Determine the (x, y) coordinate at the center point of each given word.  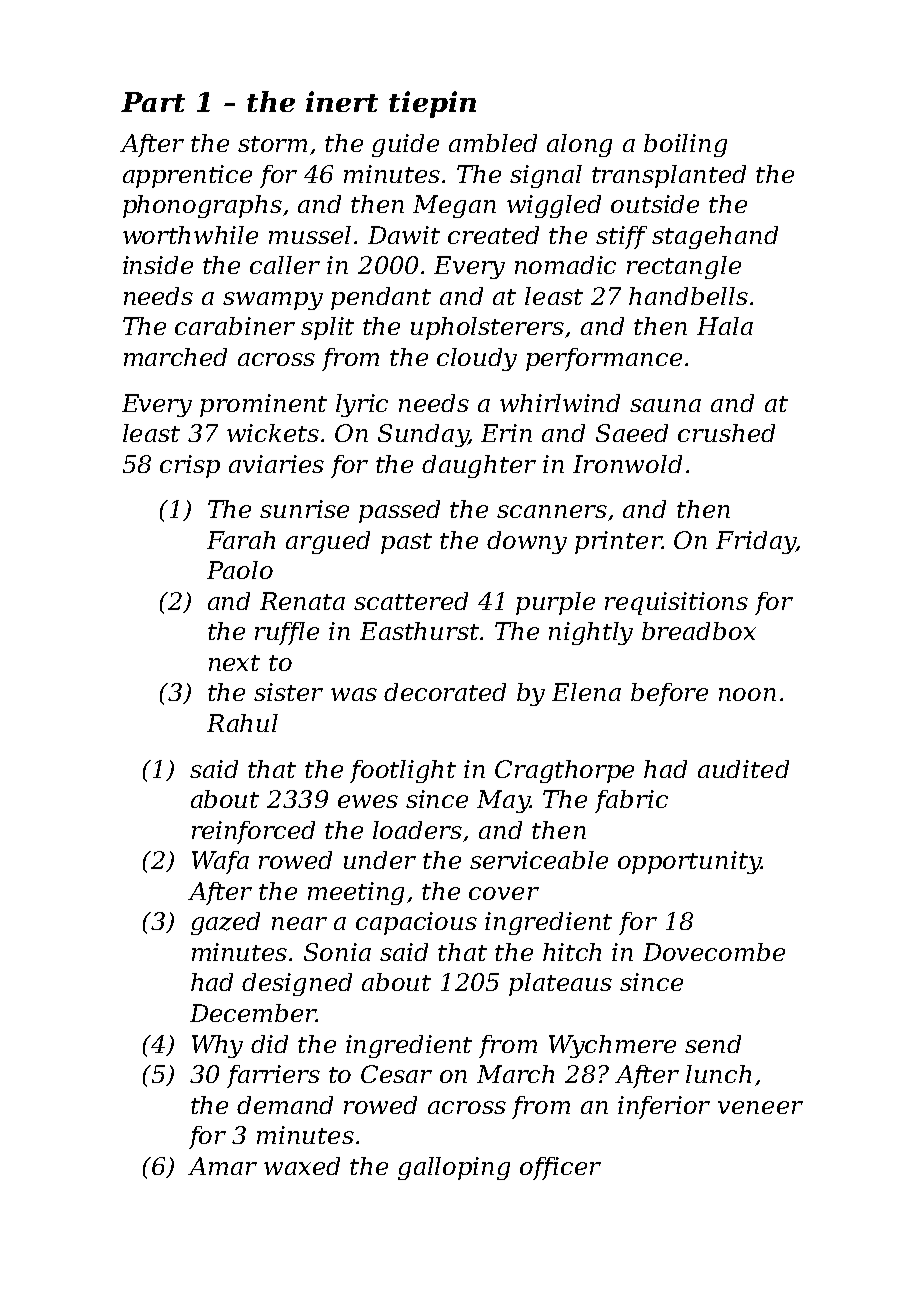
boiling (685, 145)
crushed (726, 433)
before (669, 694)
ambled (493, 143)
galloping (454, 1168)
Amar (222, 1166)
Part (153, 102)
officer (560, 1168)
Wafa (220, 862)
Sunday (423, 435)
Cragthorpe (564, 771)
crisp (190, 466)
